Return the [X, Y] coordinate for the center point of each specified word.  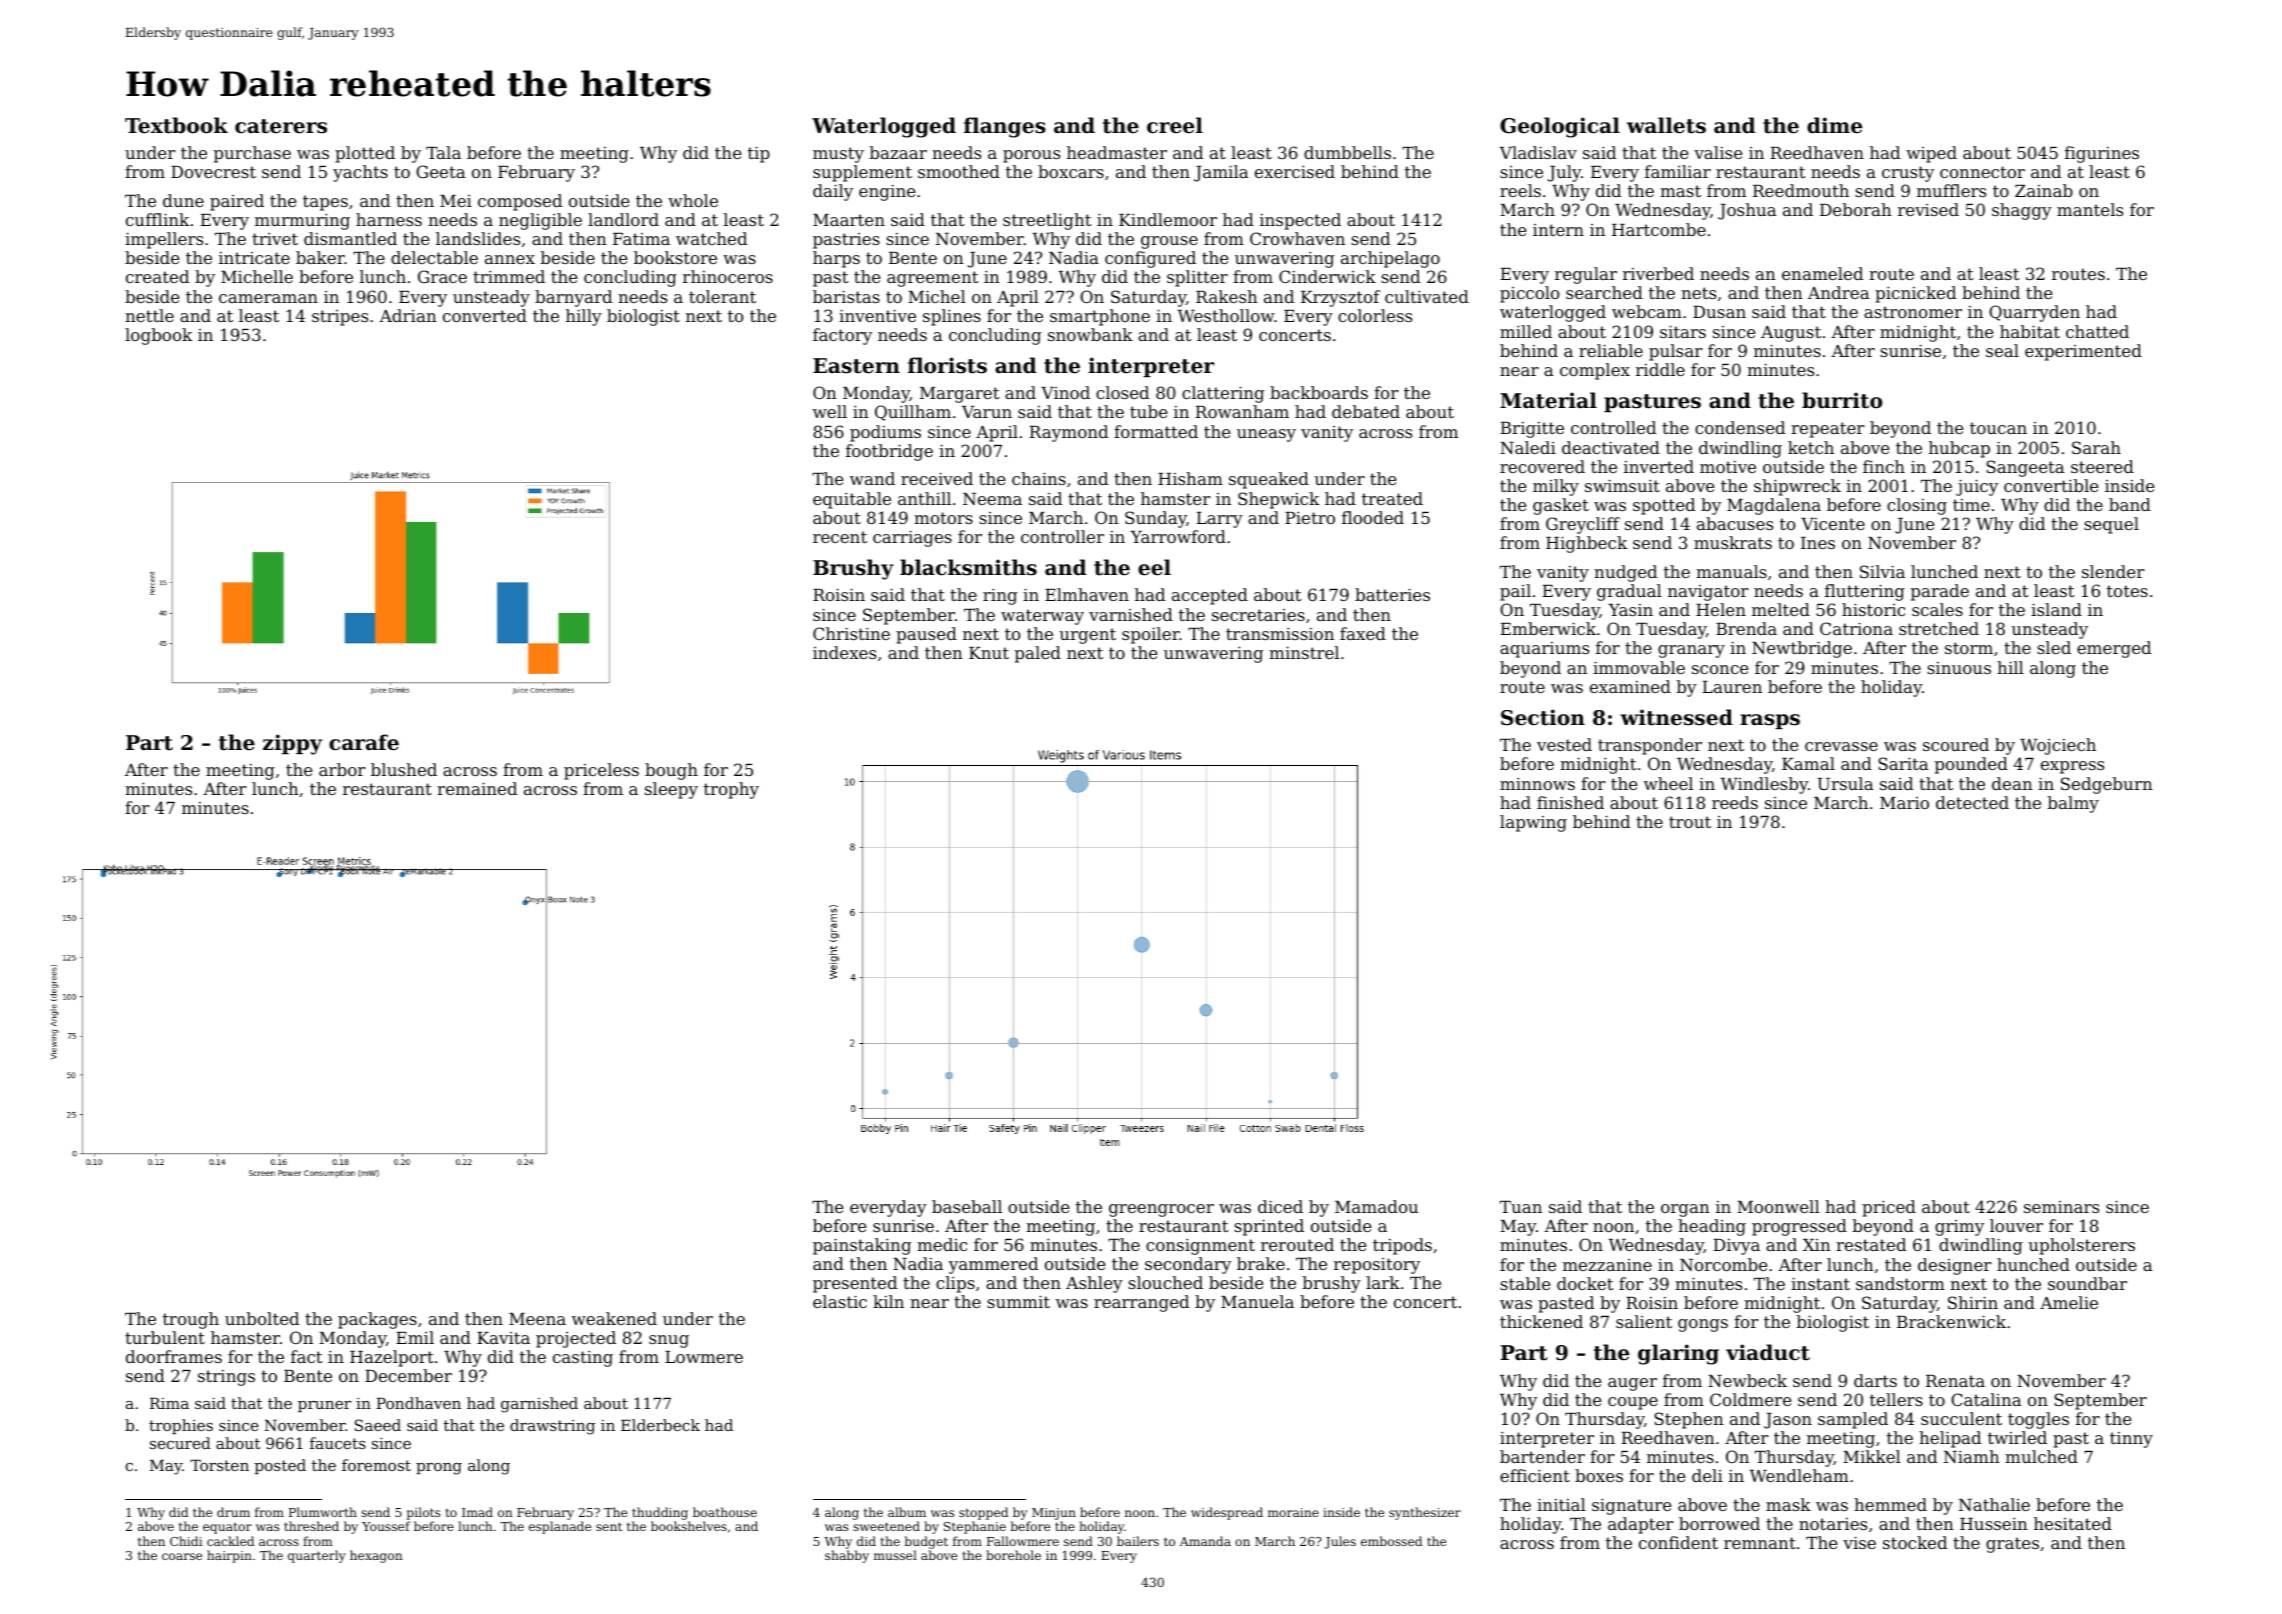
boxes [1599, 1475]
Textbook [176, 125]
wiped [1931, 154]
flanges [1005, 127]
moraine [1293, 1512]
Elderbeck [660, 1425]
